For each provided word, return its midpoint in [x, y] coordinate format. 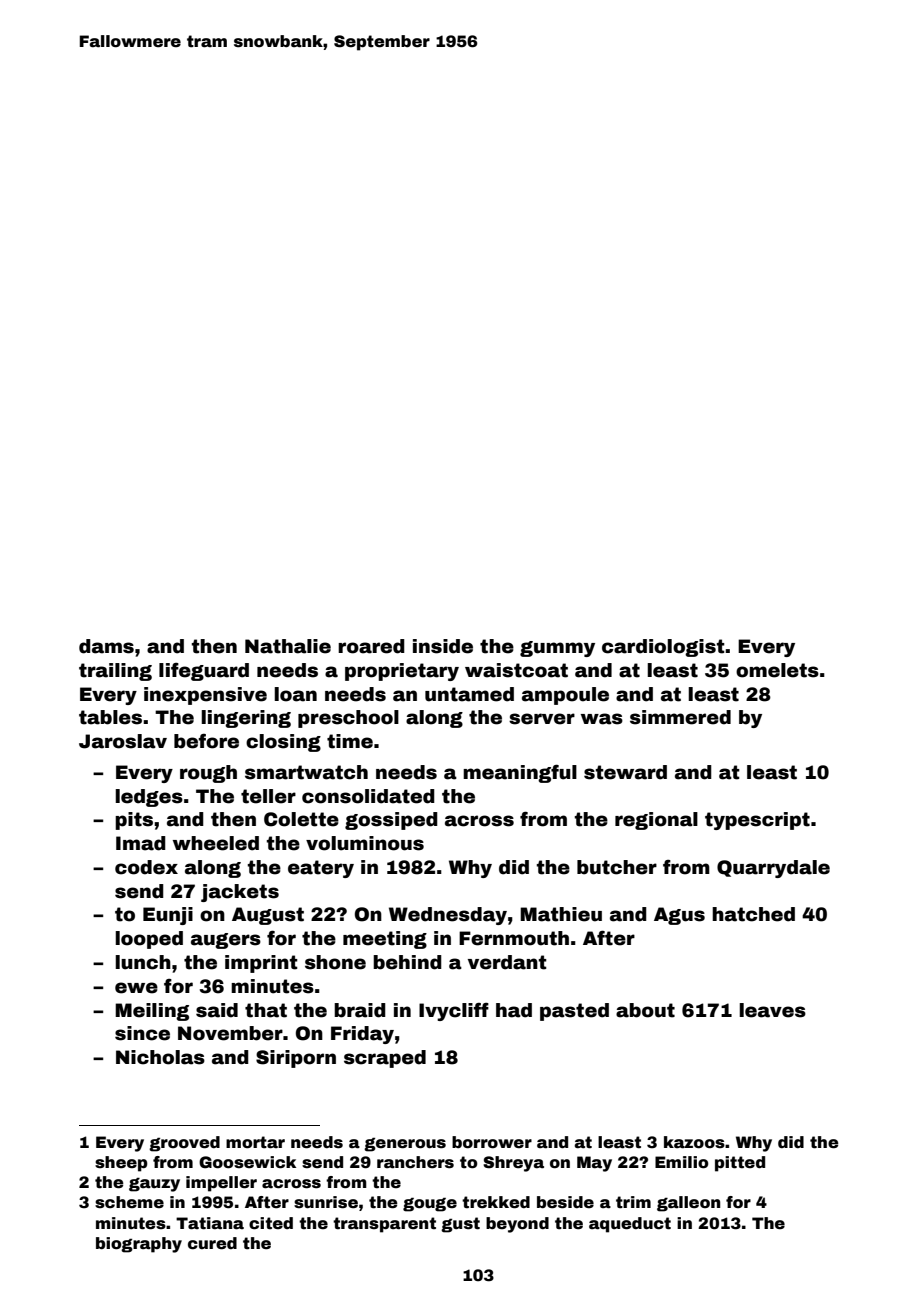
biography [139, 1245]
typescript [757, 821]
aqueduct [630, 1225]
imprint [261, 964]
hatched [753, 914]
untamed [469, 694]
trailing [115, 672]
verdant [507, 962]
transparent [384, 1225]
